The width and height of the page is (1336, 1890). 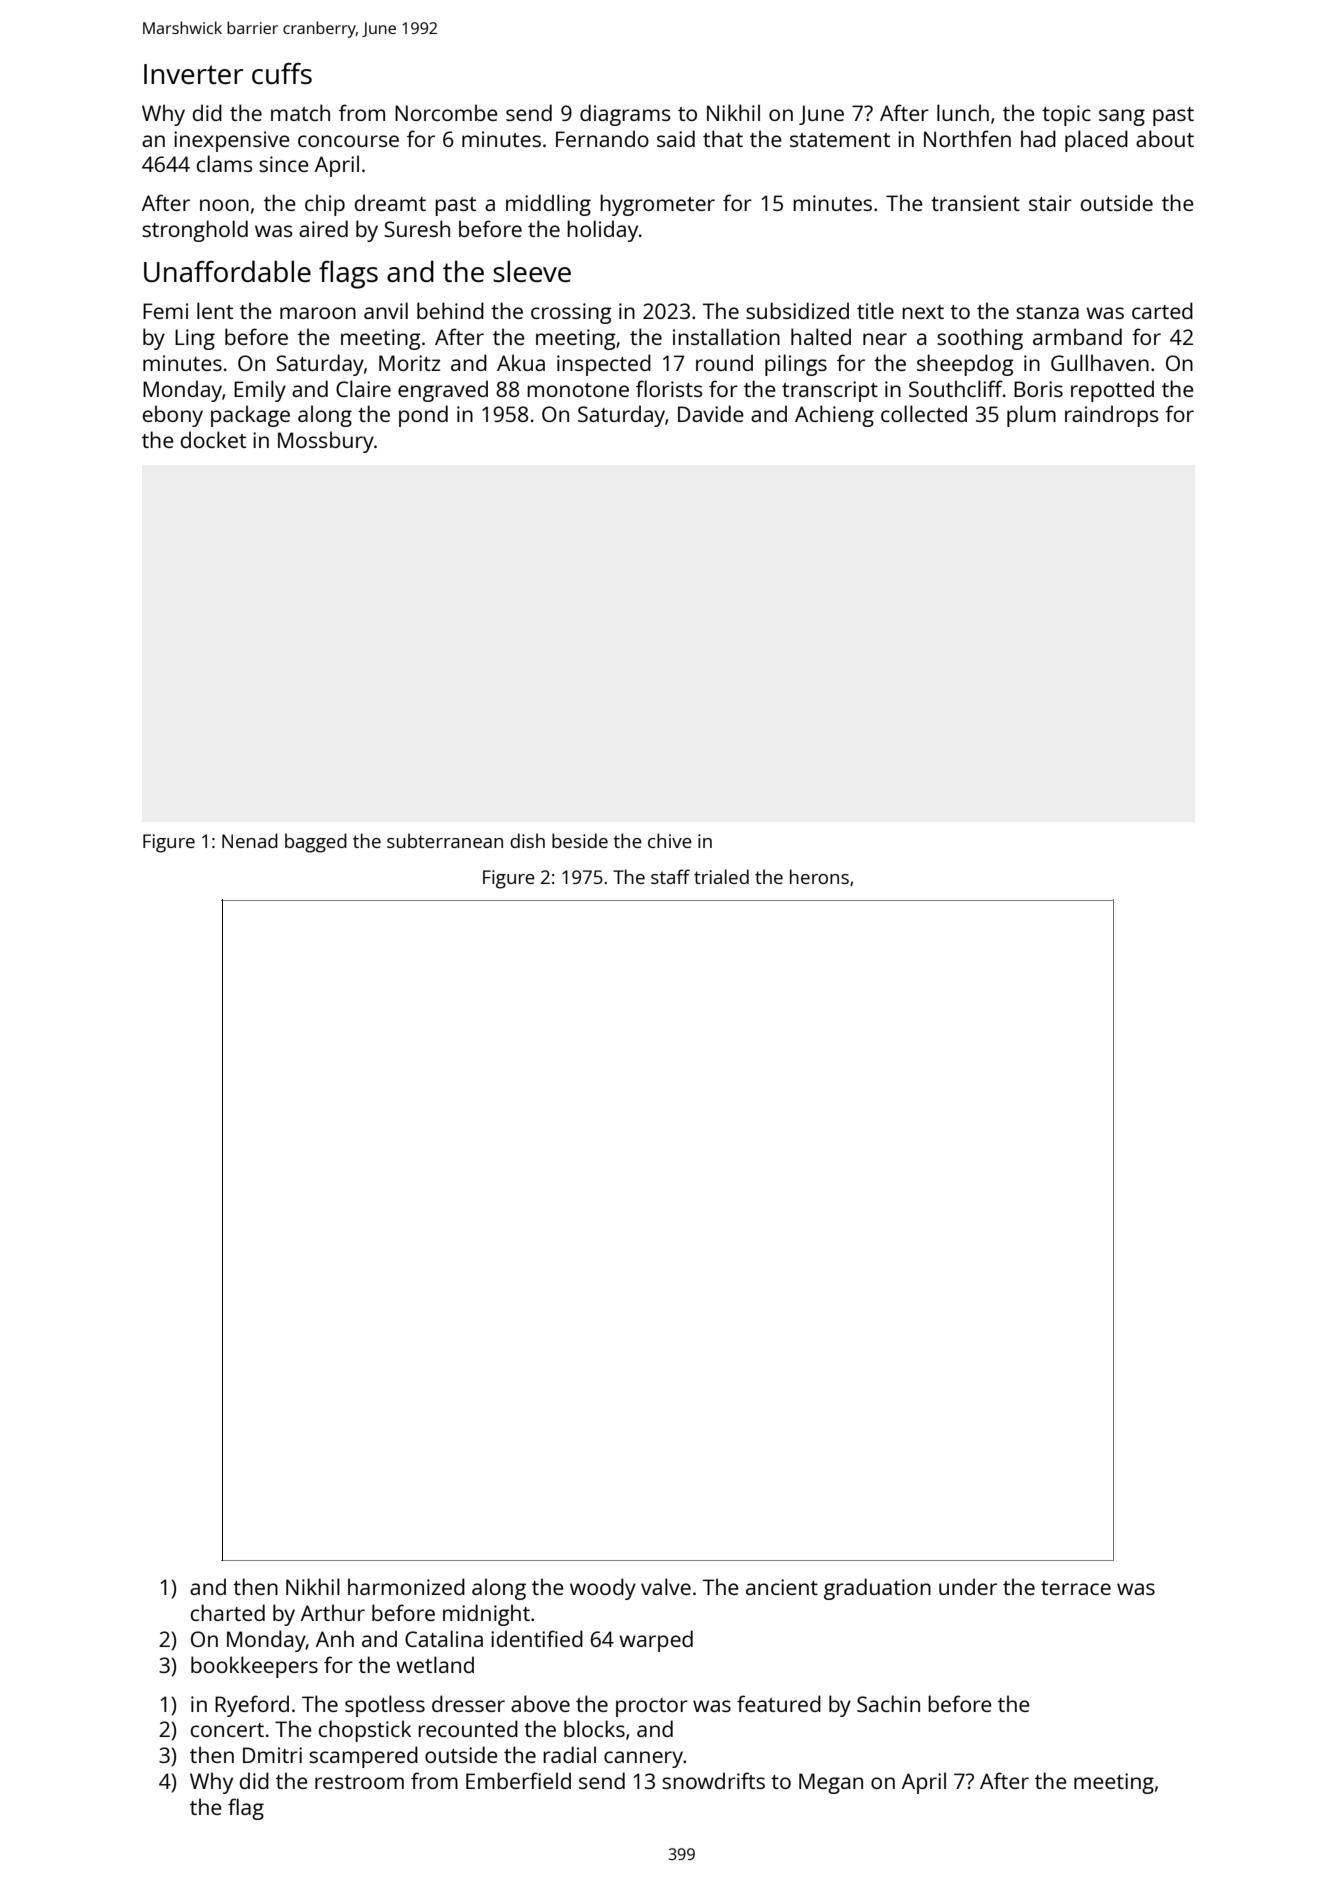 I want to click on staff, so click(x=670, y=876).
